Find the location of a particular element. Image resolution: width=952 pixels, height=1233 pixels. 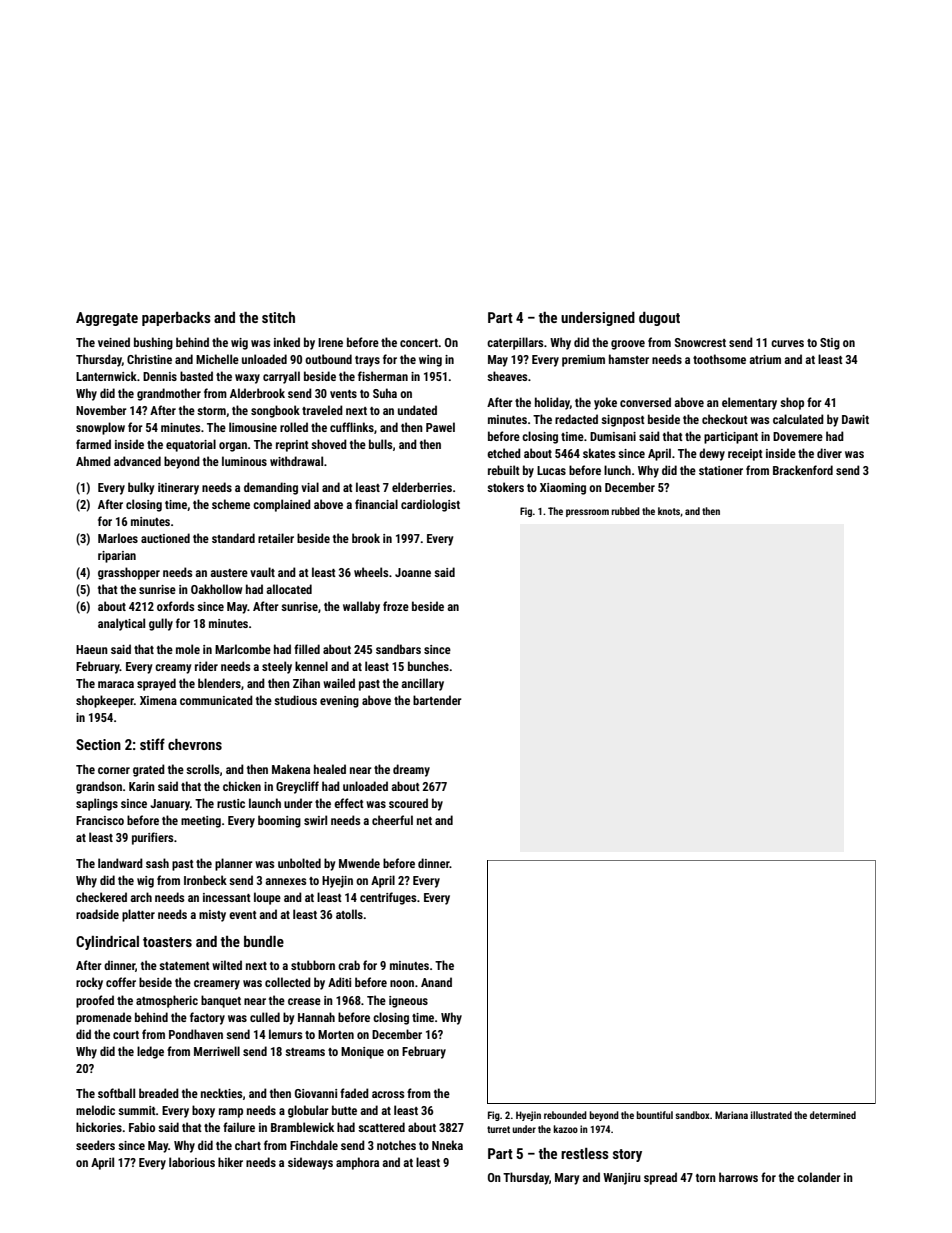

bartender is located at coordinates (437, 700).
